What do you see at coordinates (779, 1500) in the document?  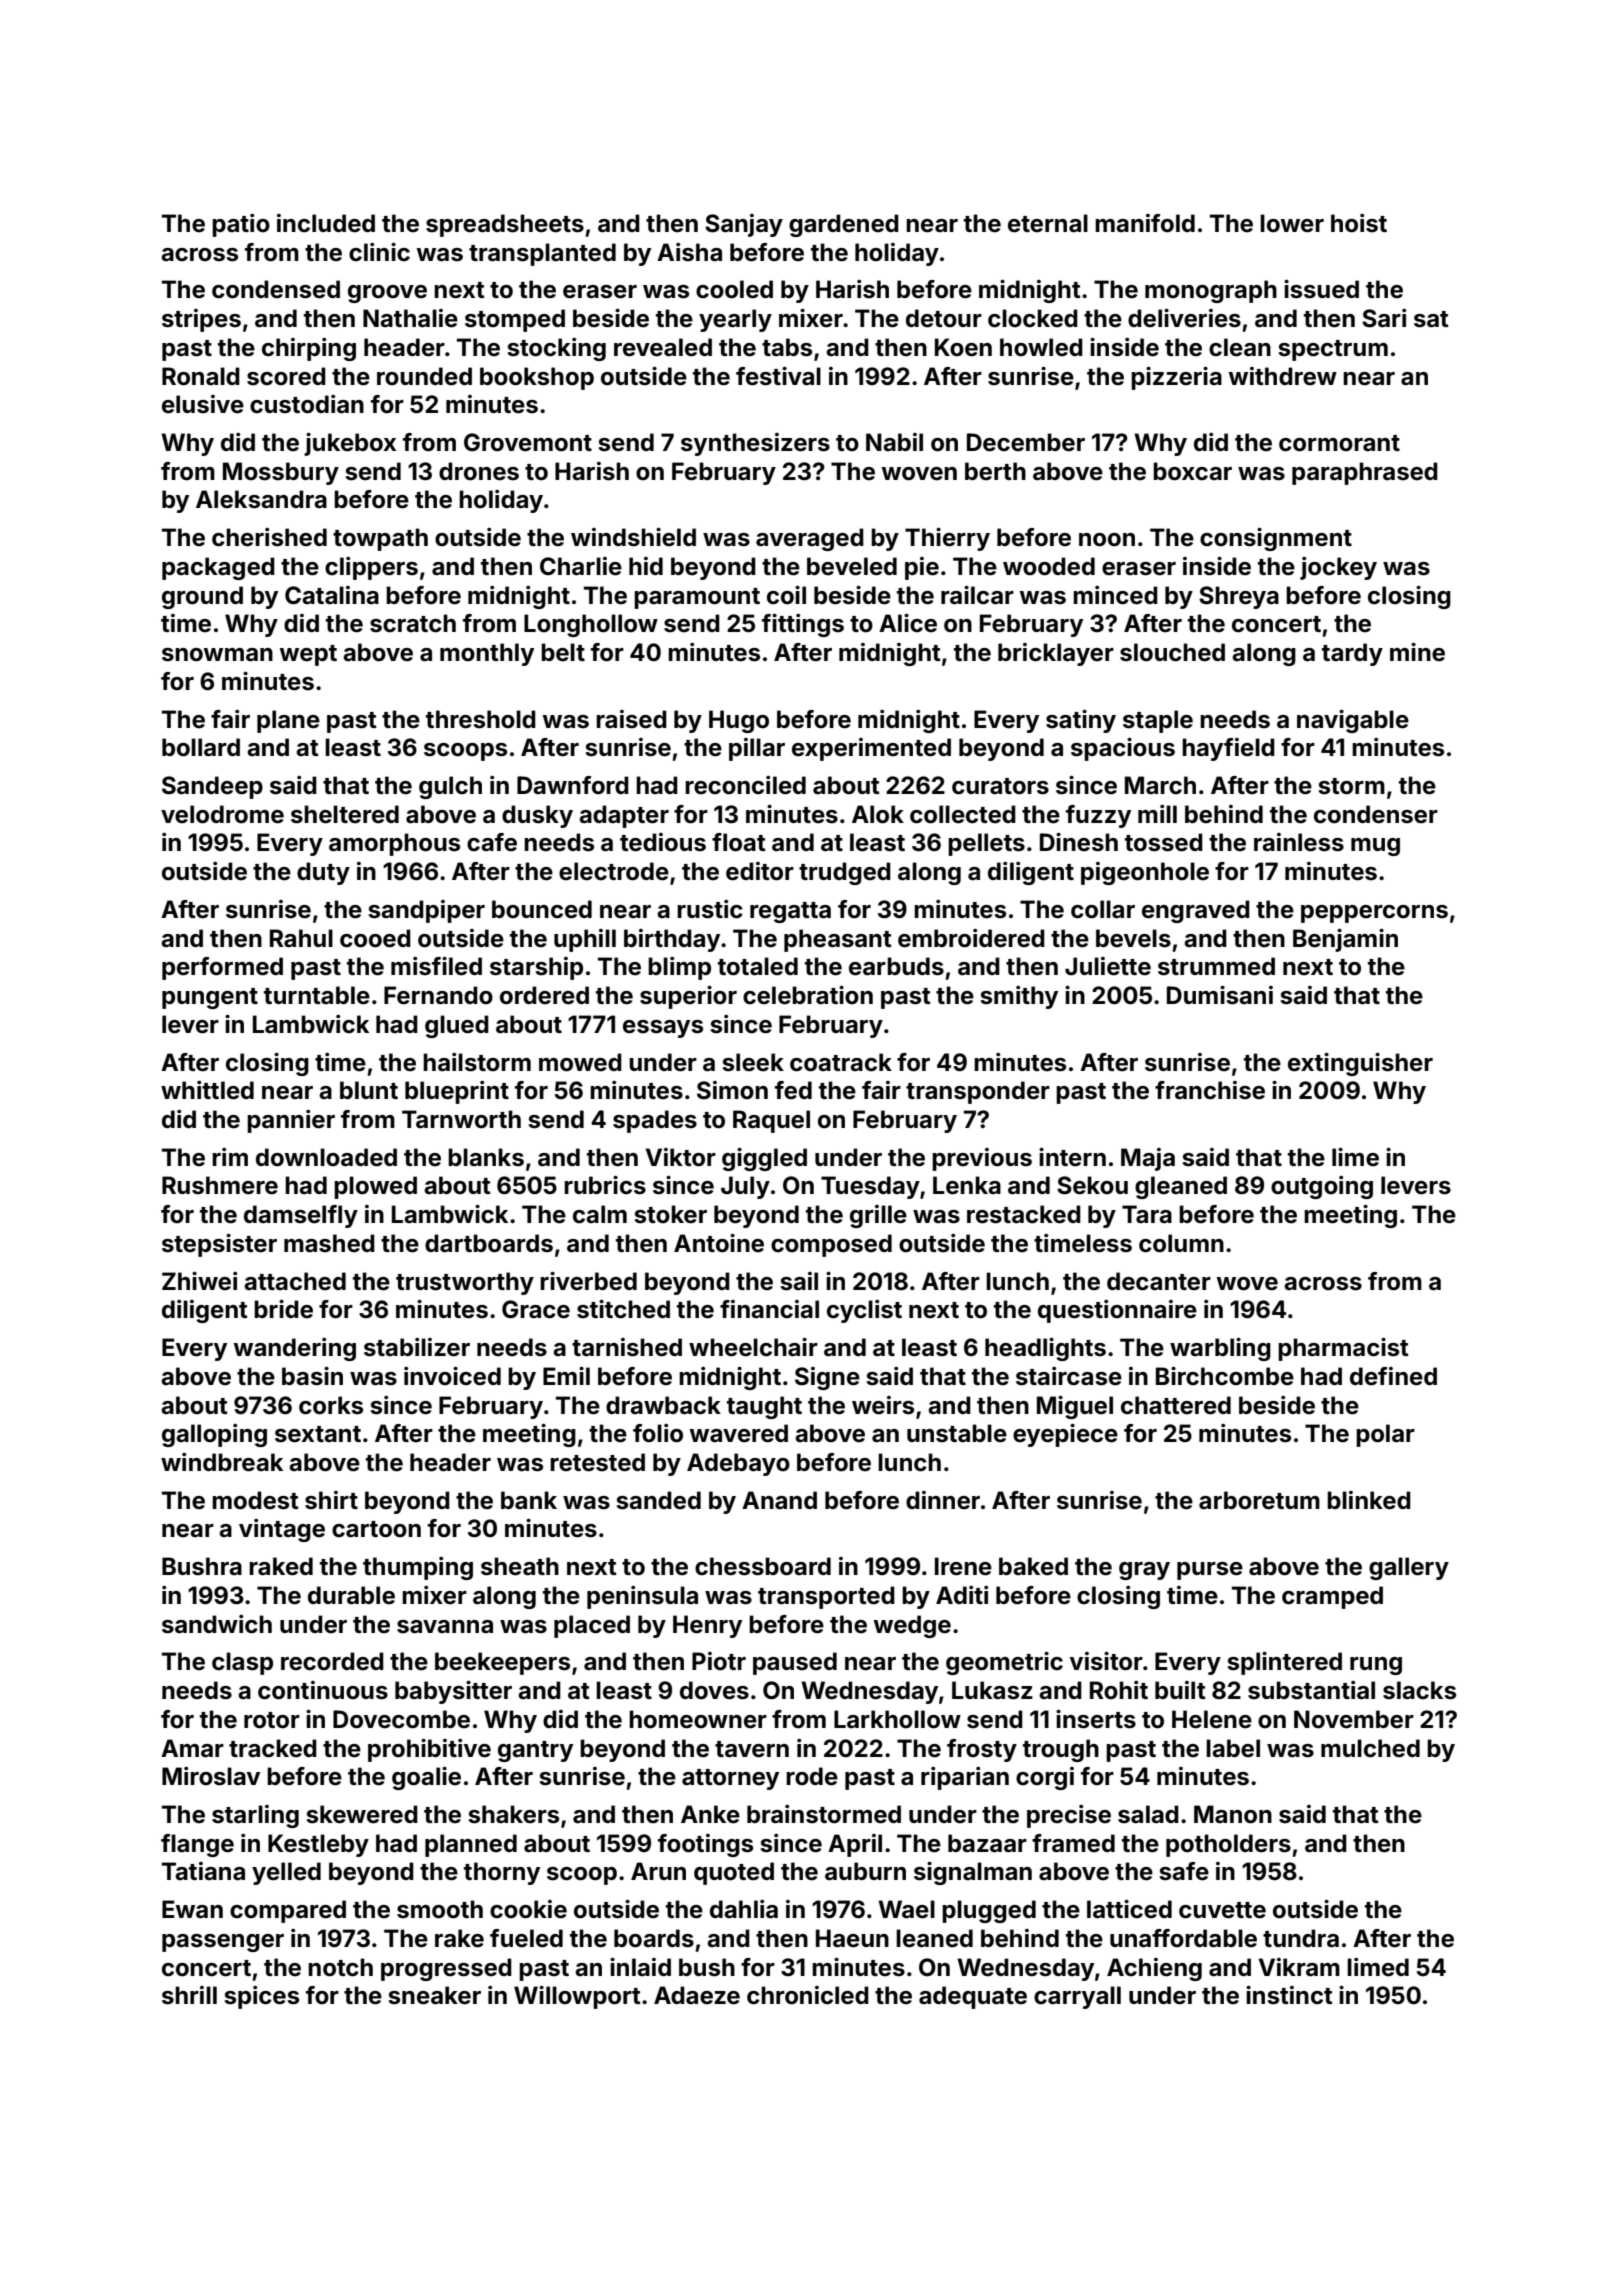 I see `Anand` at bounding box center [779, 1500].
